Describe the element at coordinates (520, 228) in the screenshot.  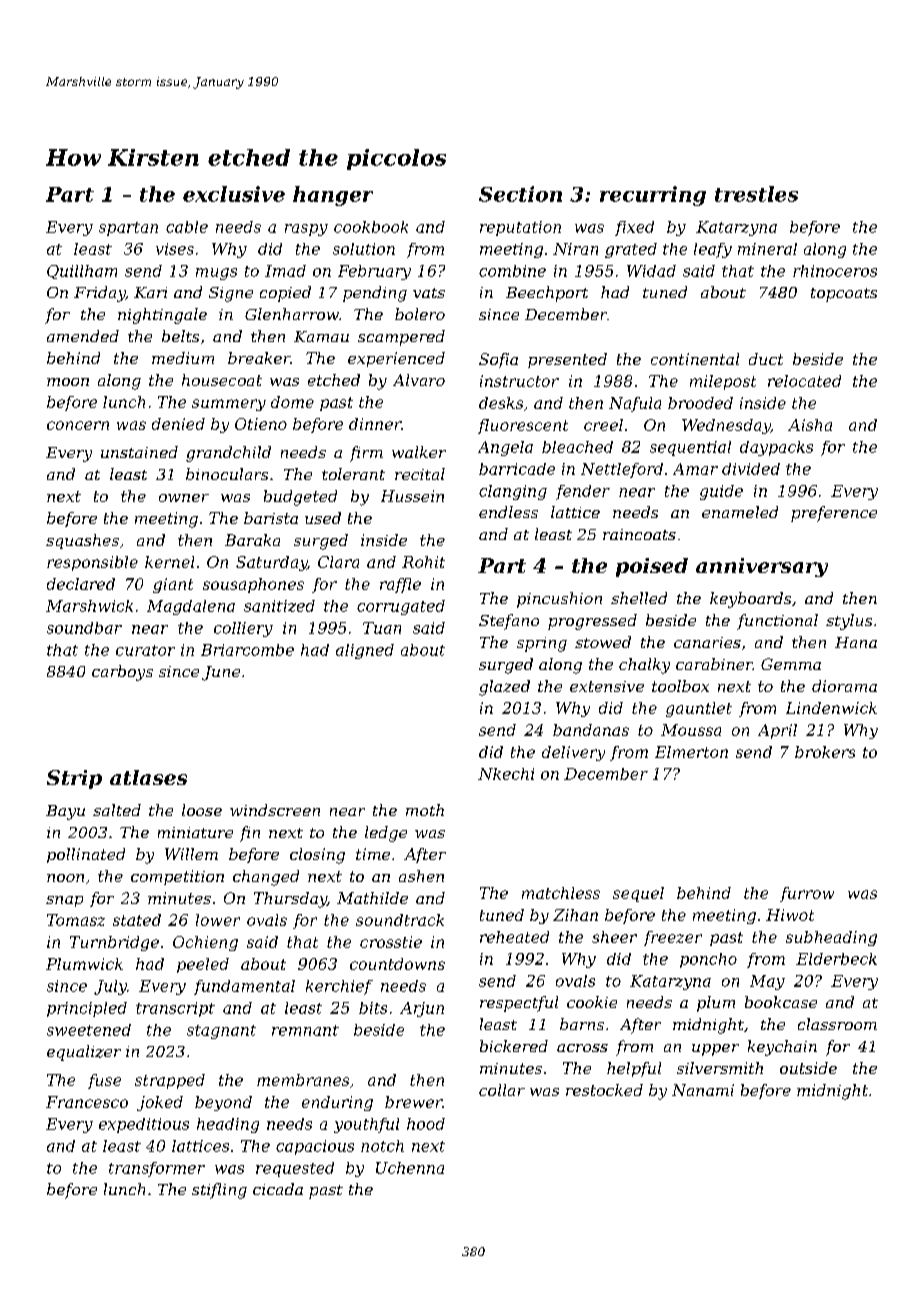
I see `reputation` at that location.
